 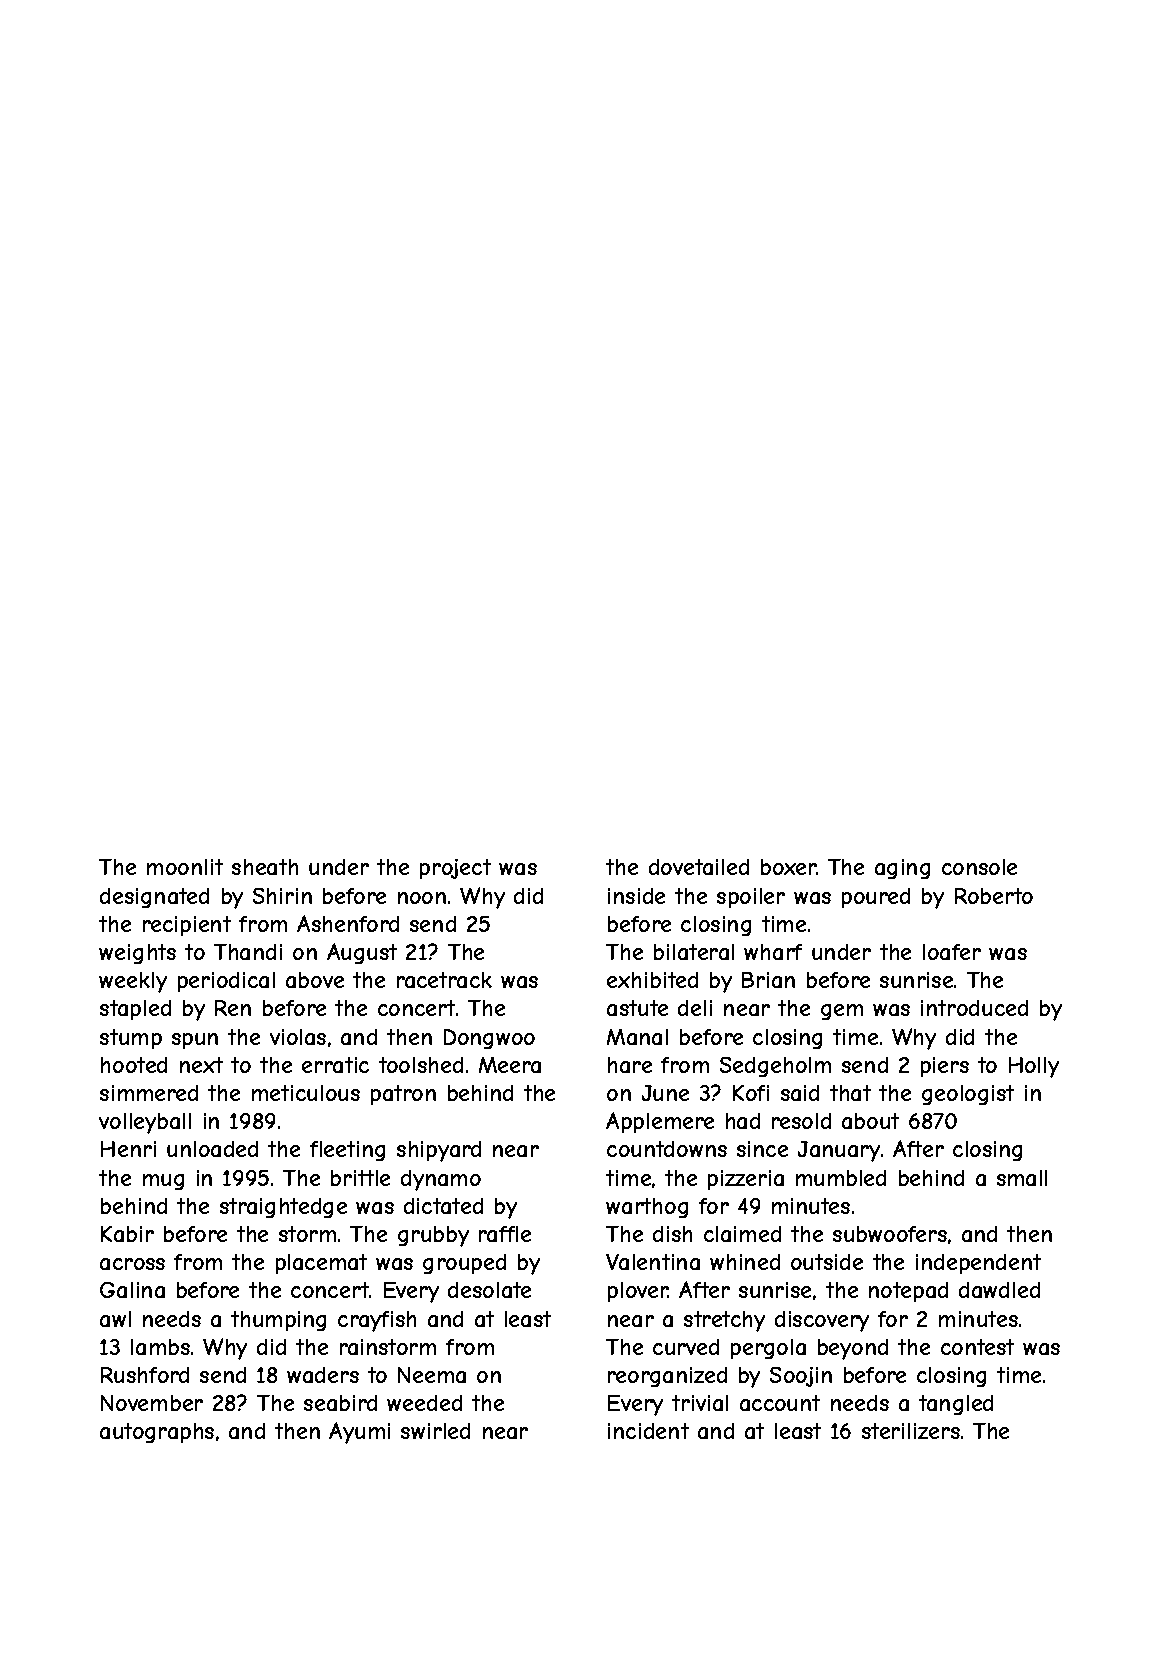 I want to click on next, so click(x=201, y=1065).
